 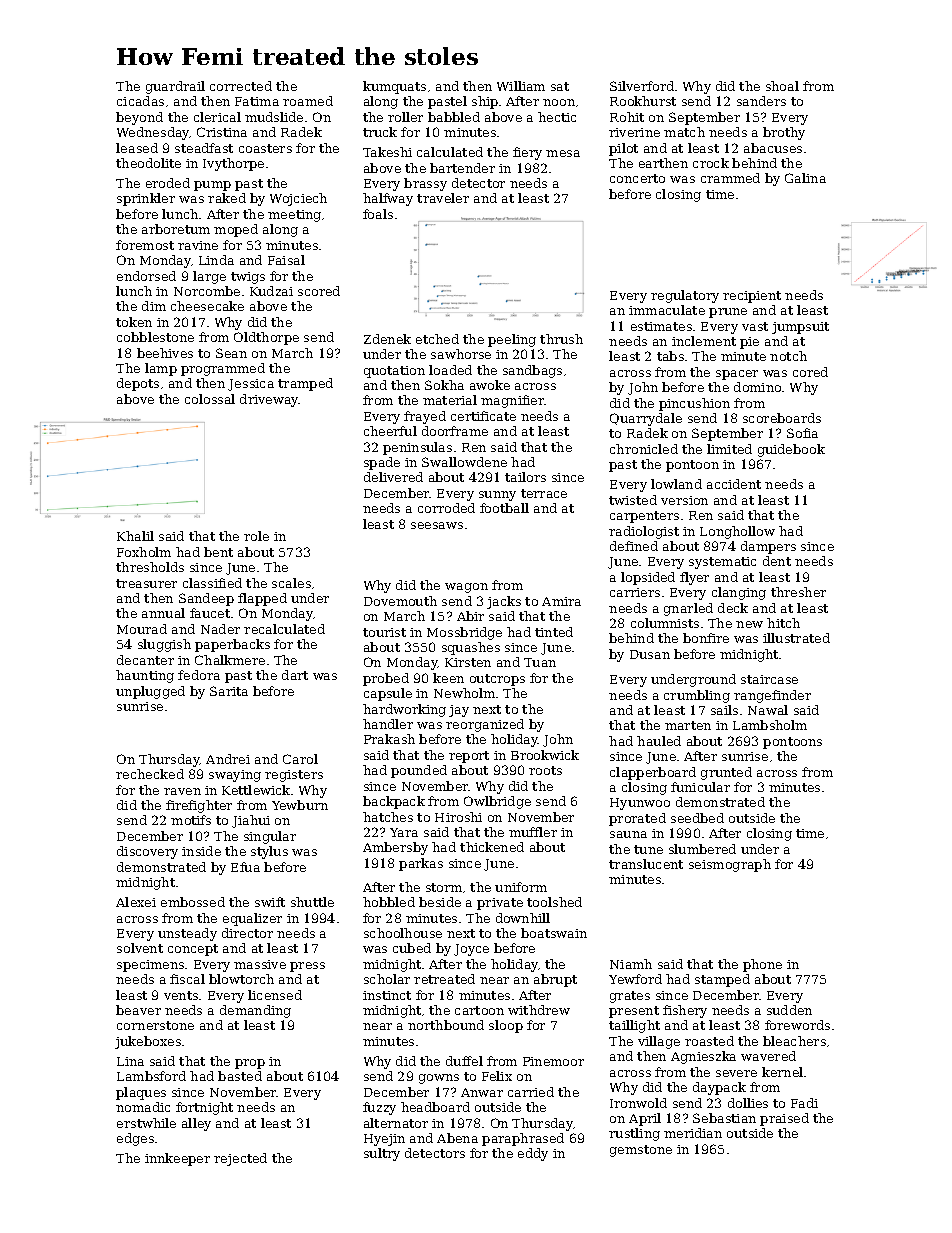 I want to click on Amira, so click(x=561, y=601).
